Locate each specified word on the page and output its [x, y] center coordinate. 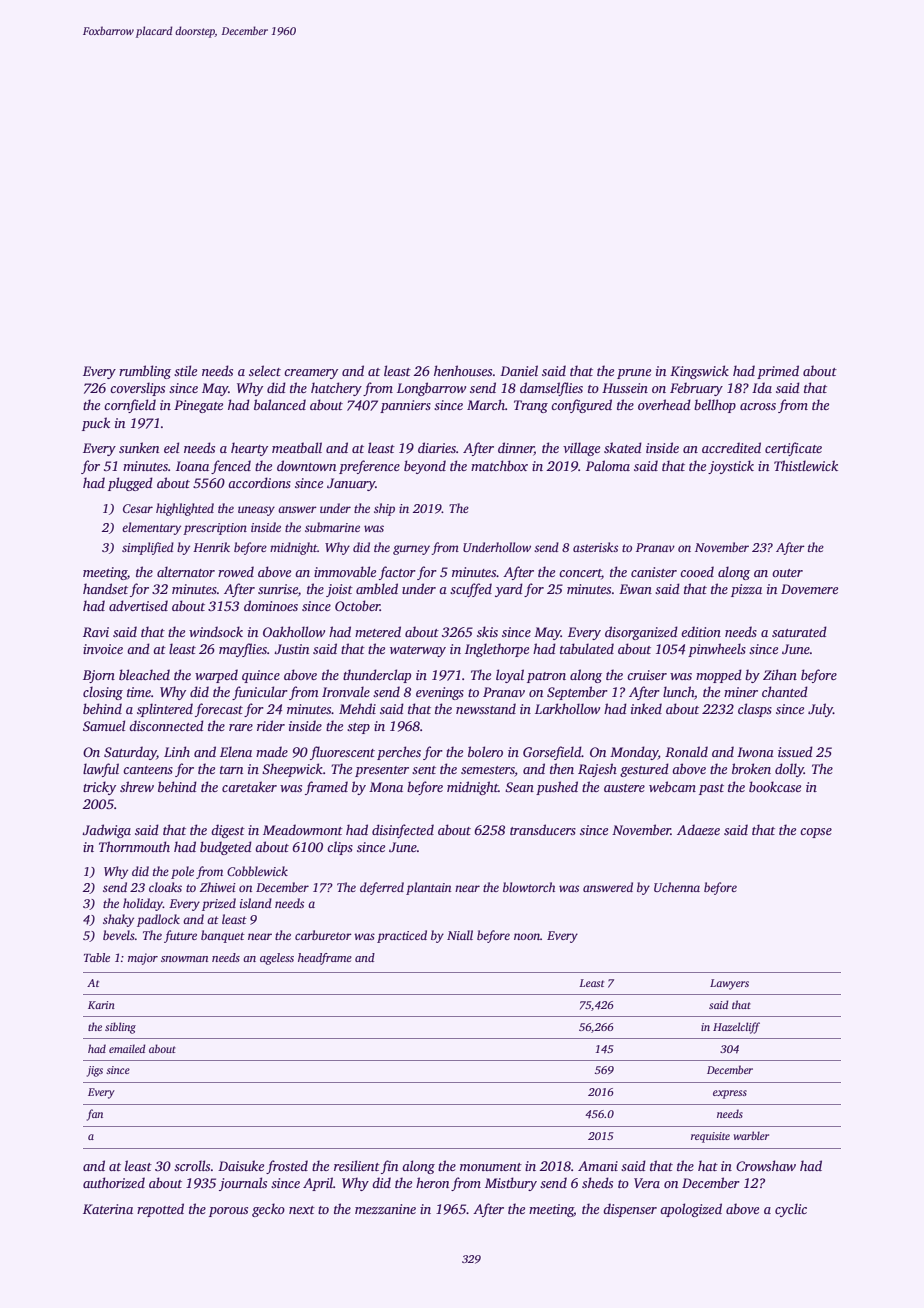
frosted [287, 1167]
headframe [325, 959]
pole [182, 872]
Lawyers [729, 984]
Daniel [519, 370]
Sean [519, 787]
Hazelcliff [736, 1028]
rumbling [145, 372]
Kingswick [699, 372]
